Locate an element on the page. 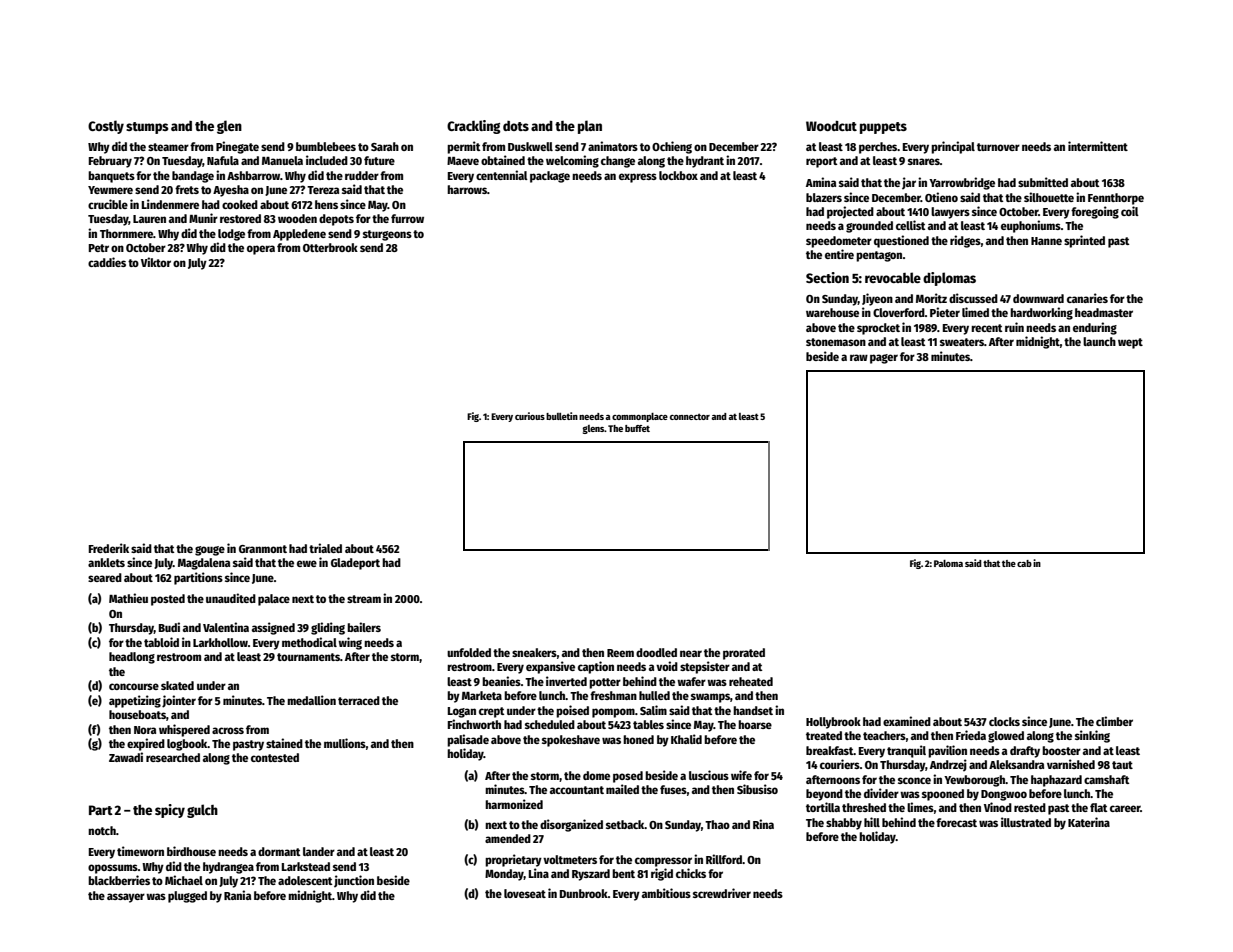 This page has width=1233, height=952. Paloma is located at coordinates (948, 563).
